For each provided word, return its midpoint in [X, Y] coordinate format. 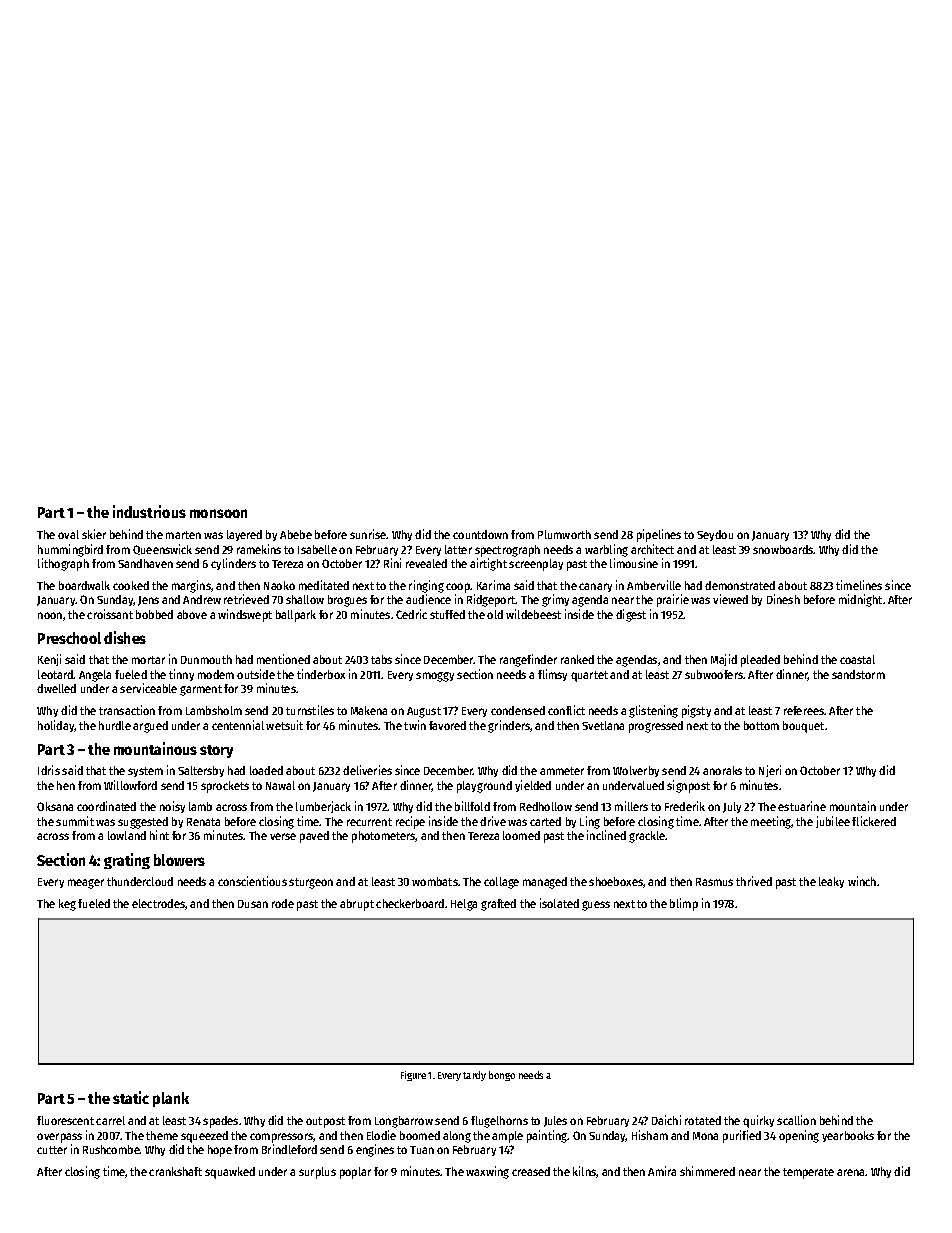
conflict [566, 710]
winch [862, 881]
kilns [585, 1172]
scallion [796, 1120]
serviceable [148, 688]
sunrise [368, 534]
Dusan [253, 904]
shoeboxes [616, 881]
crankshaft [175, 1171]
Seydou [715, 535]
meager [86, 884]
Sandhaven [145, 563]
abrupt [357, 905]
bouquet [803, 727]
